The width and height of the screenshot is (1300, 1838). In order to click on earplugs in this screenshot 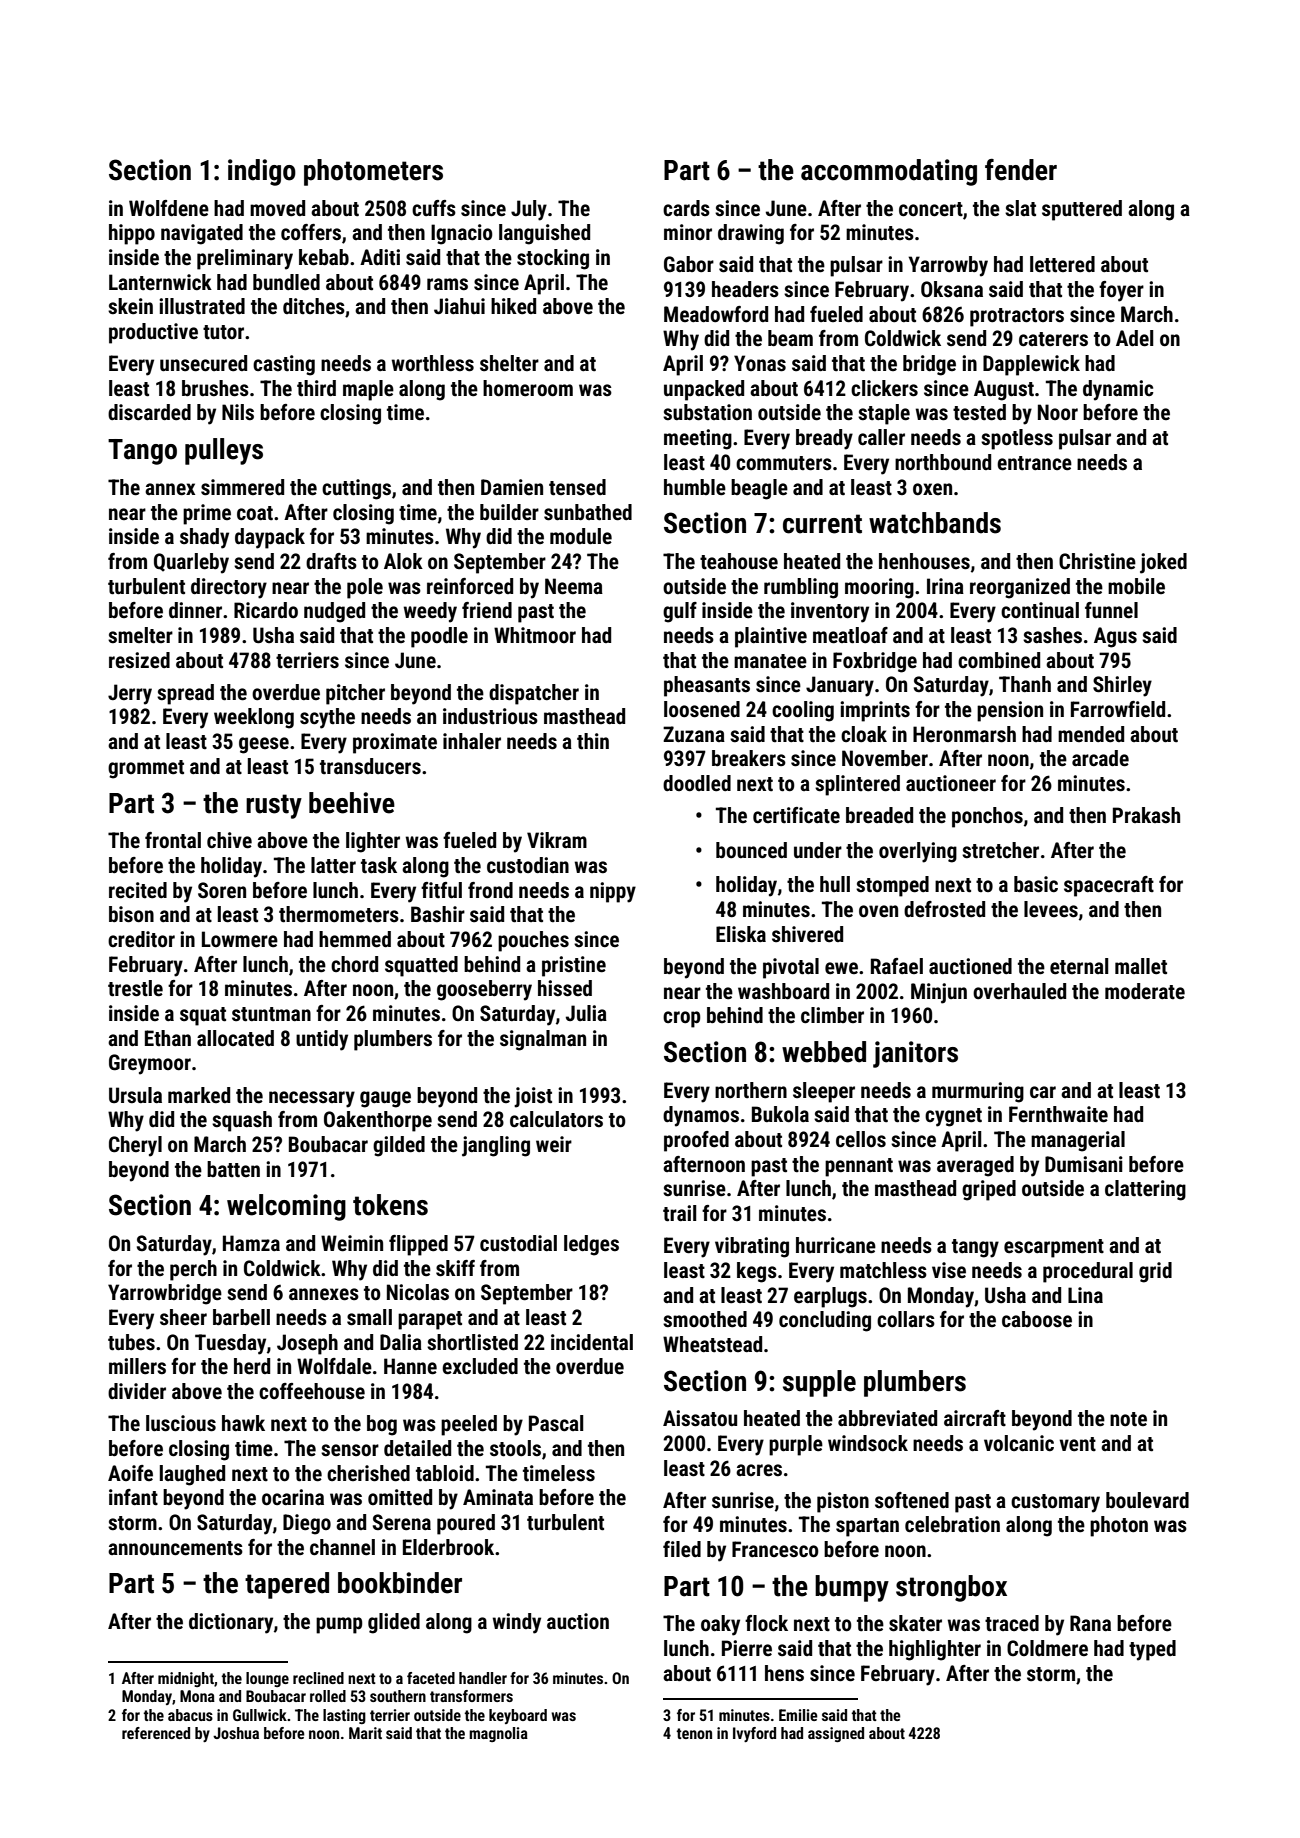, I will do `click(830, 1297)`.
